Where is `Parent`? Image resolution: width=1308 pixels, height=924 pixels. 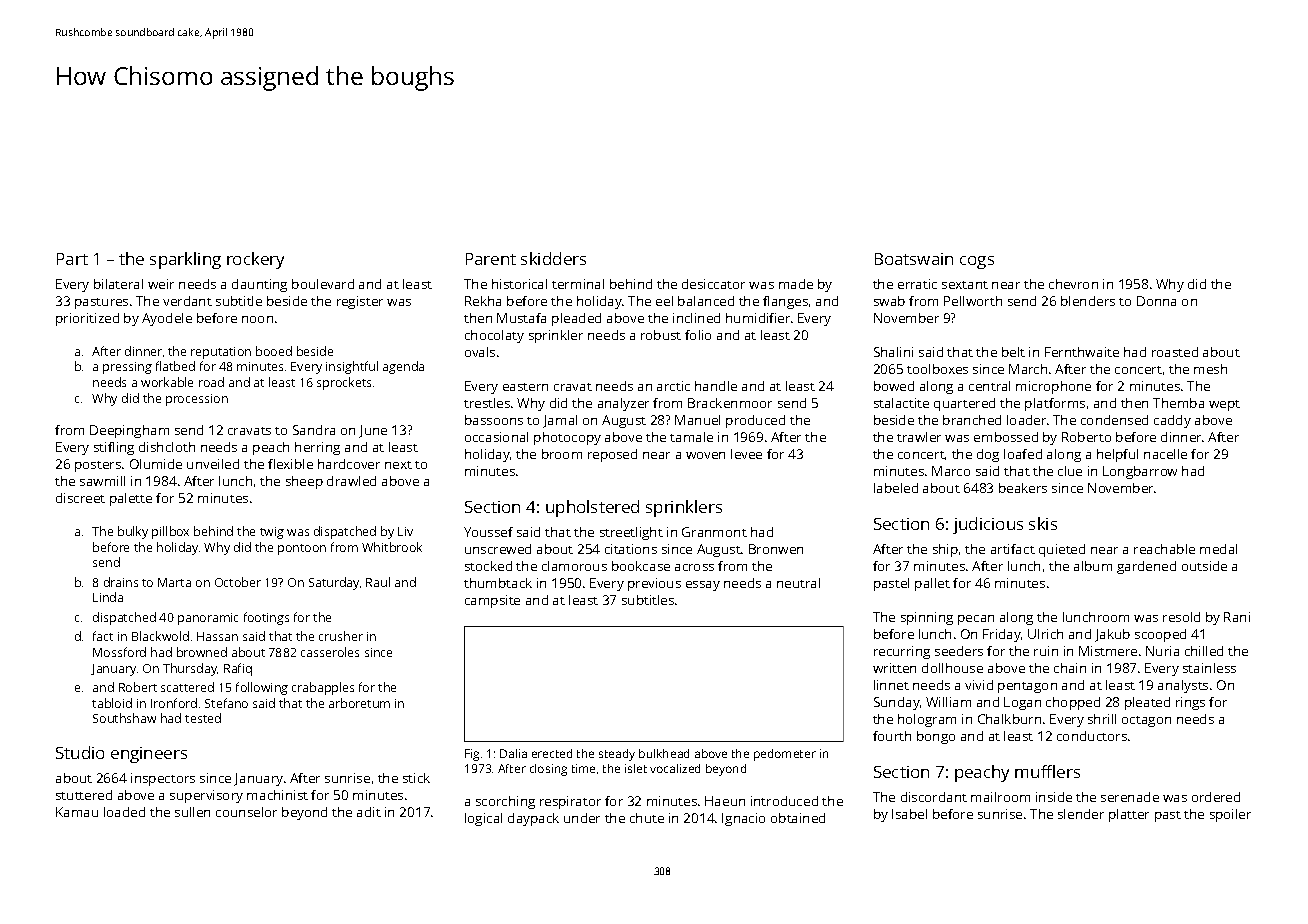 Parent is located at coordinates (491, 259).
